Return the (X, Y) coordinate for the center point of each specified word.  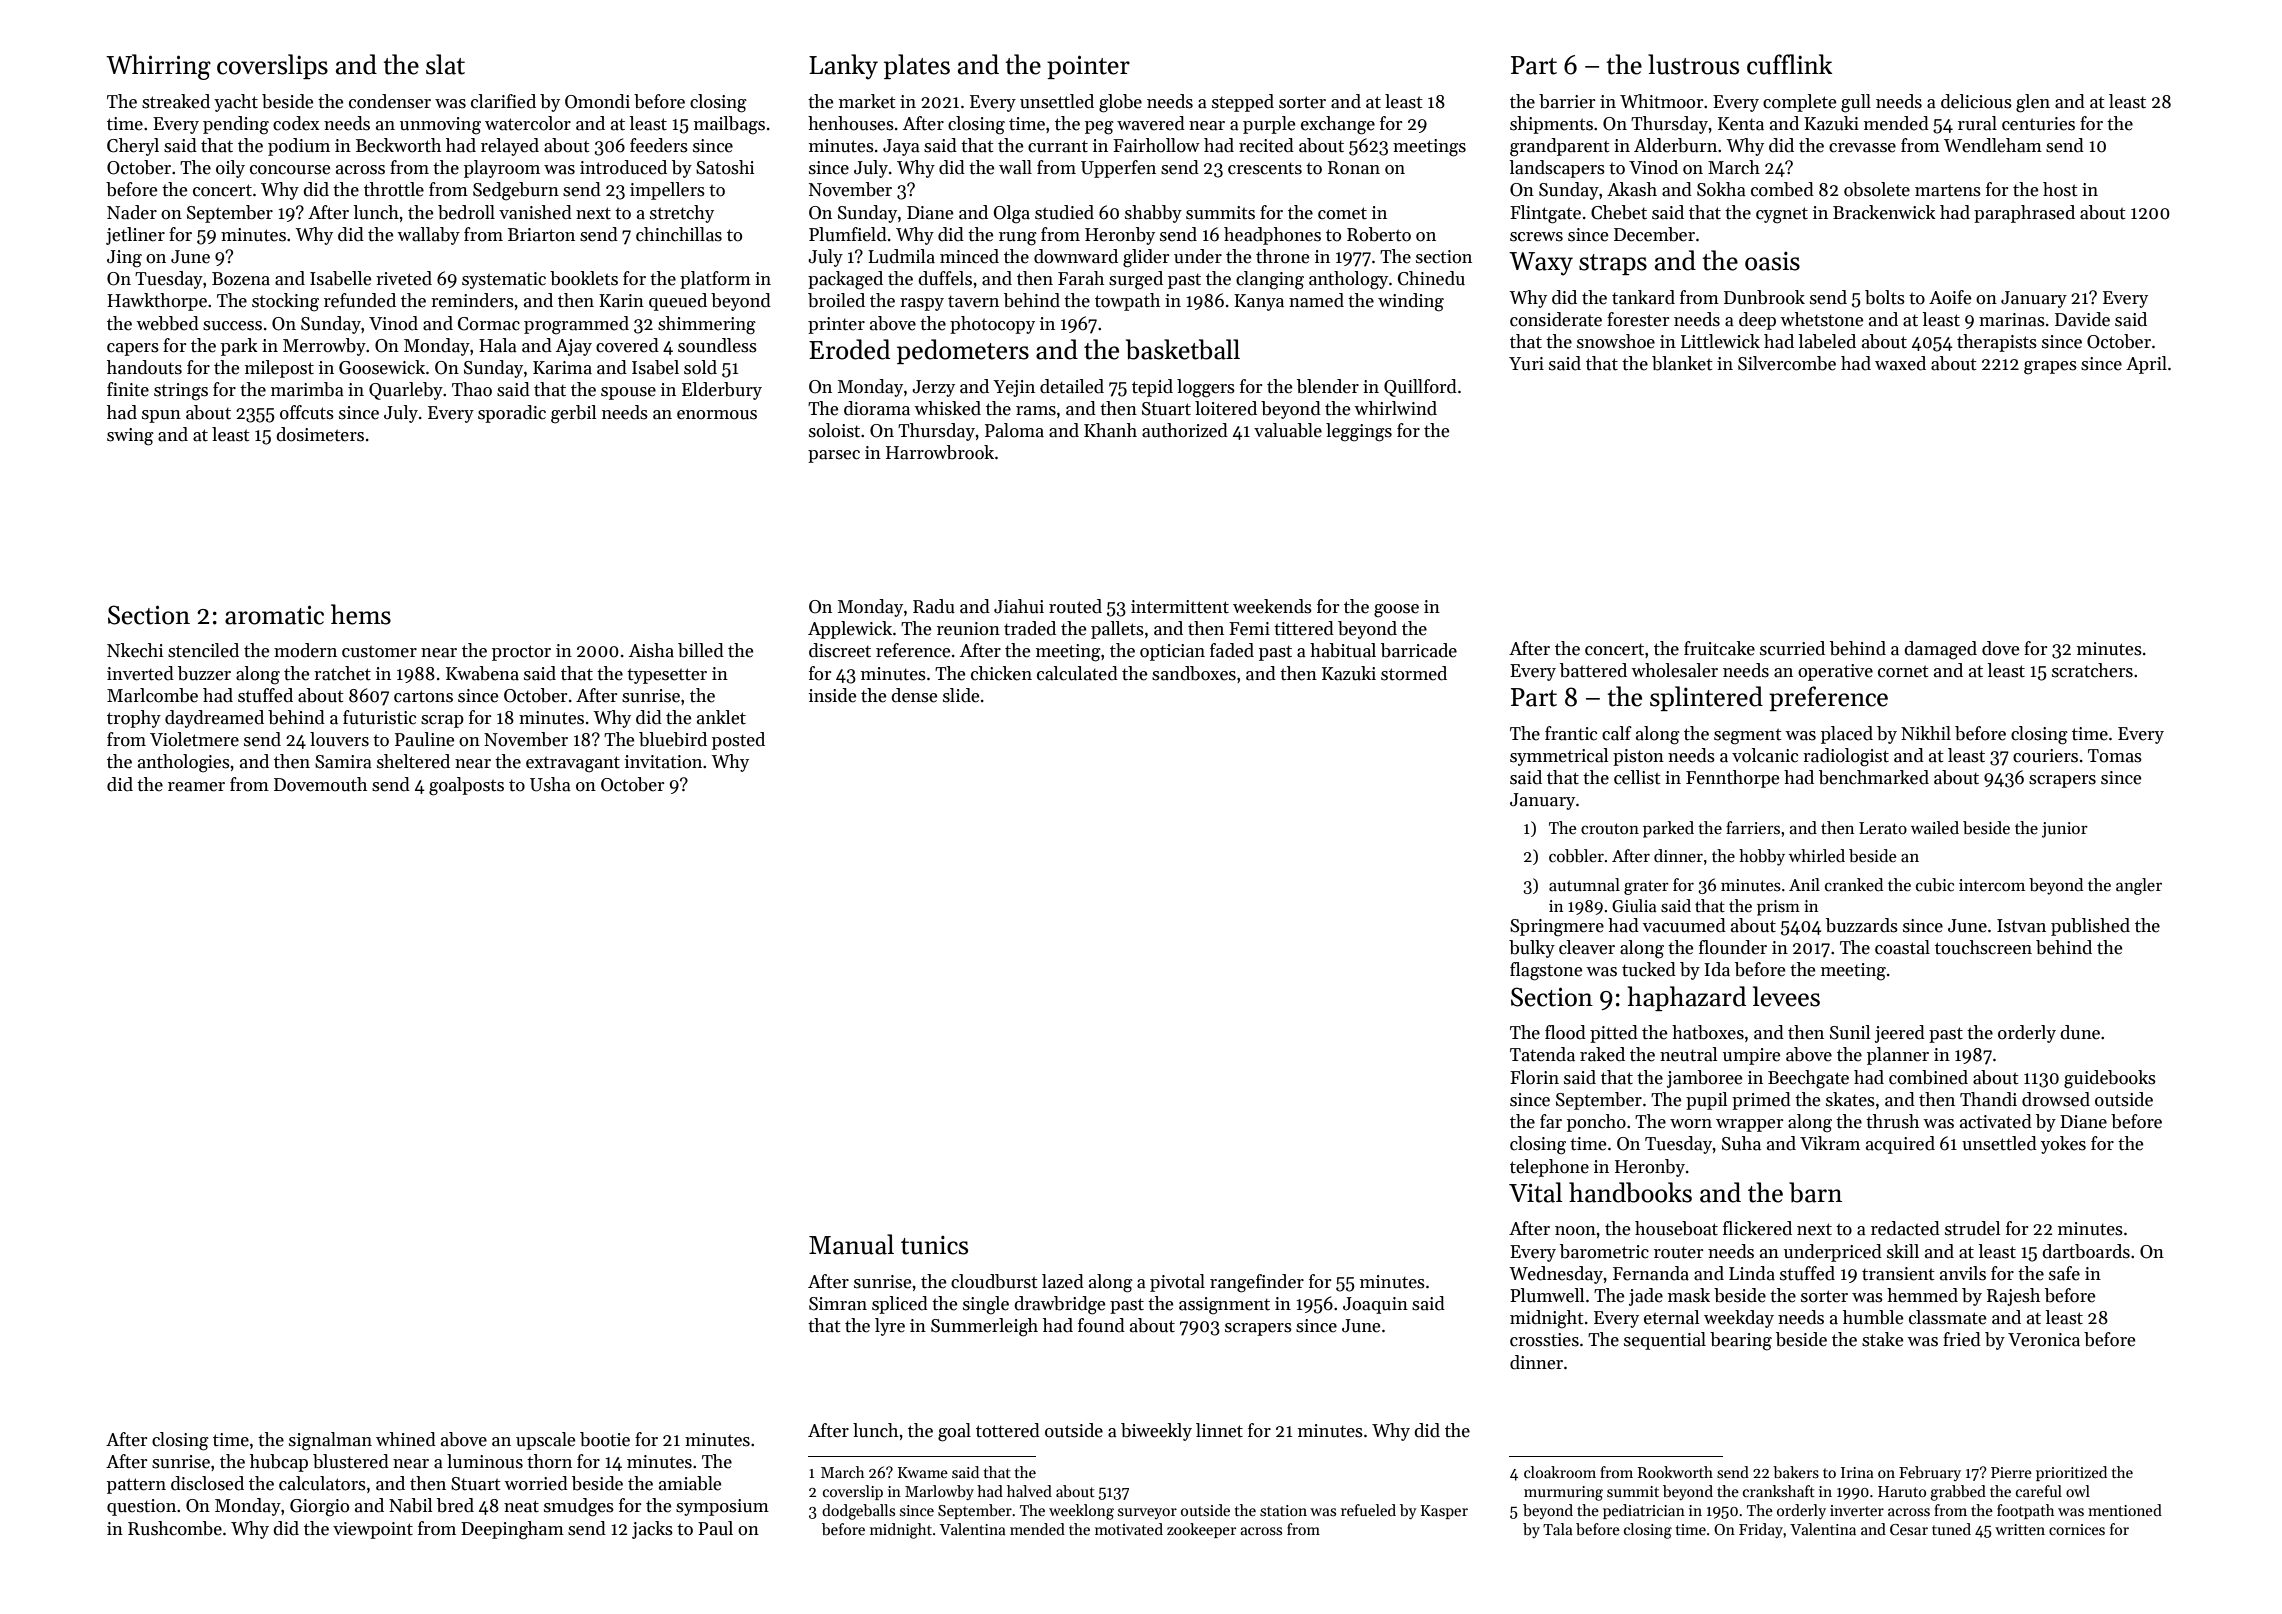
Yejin (1014, 388)
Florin (1534, 1077)
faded (1232, 650)
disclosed (207, 1483)
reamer (196, 787)
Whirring (158, 67)
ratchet (342, 673)
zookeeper (1201, 1530)
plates (917, 66)
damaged (1940, 650)
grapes (2050, 368)
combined (1928, 1077)
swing (130, 437)
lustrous (1693, 64)
